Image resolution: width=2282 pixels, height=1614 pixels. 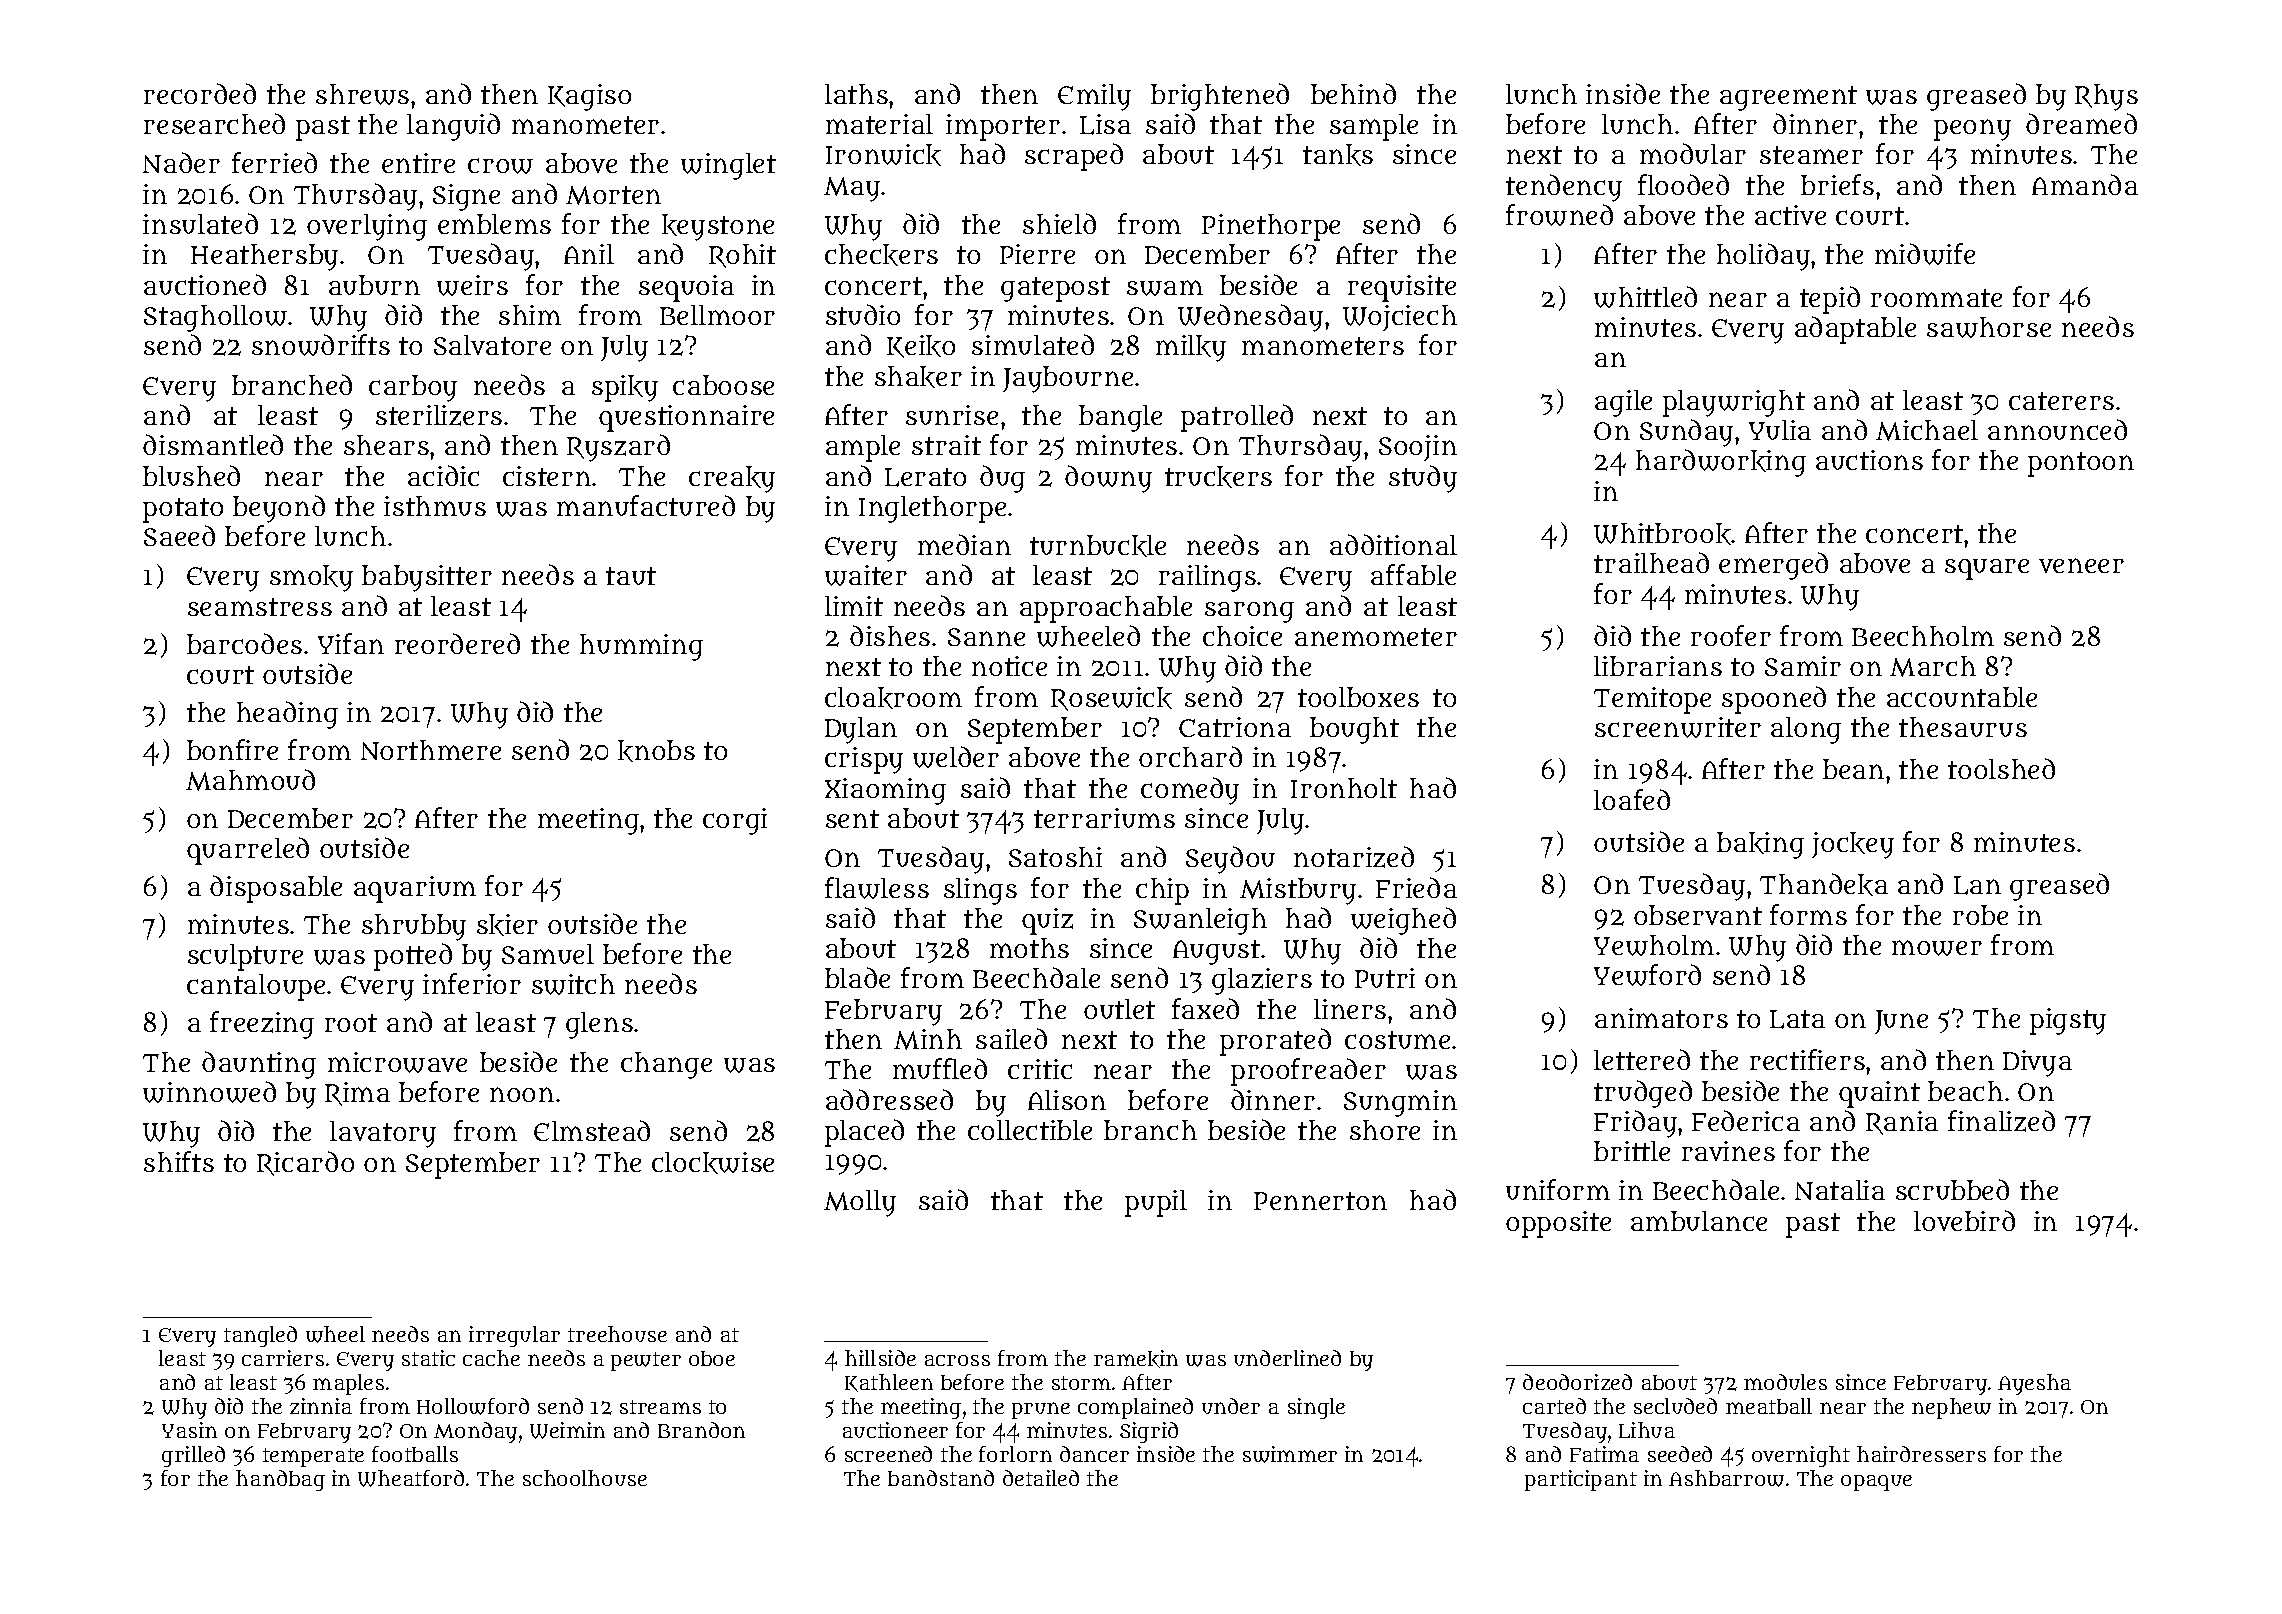 I want to click on Yewholm, so click(x=1654, y=945).
